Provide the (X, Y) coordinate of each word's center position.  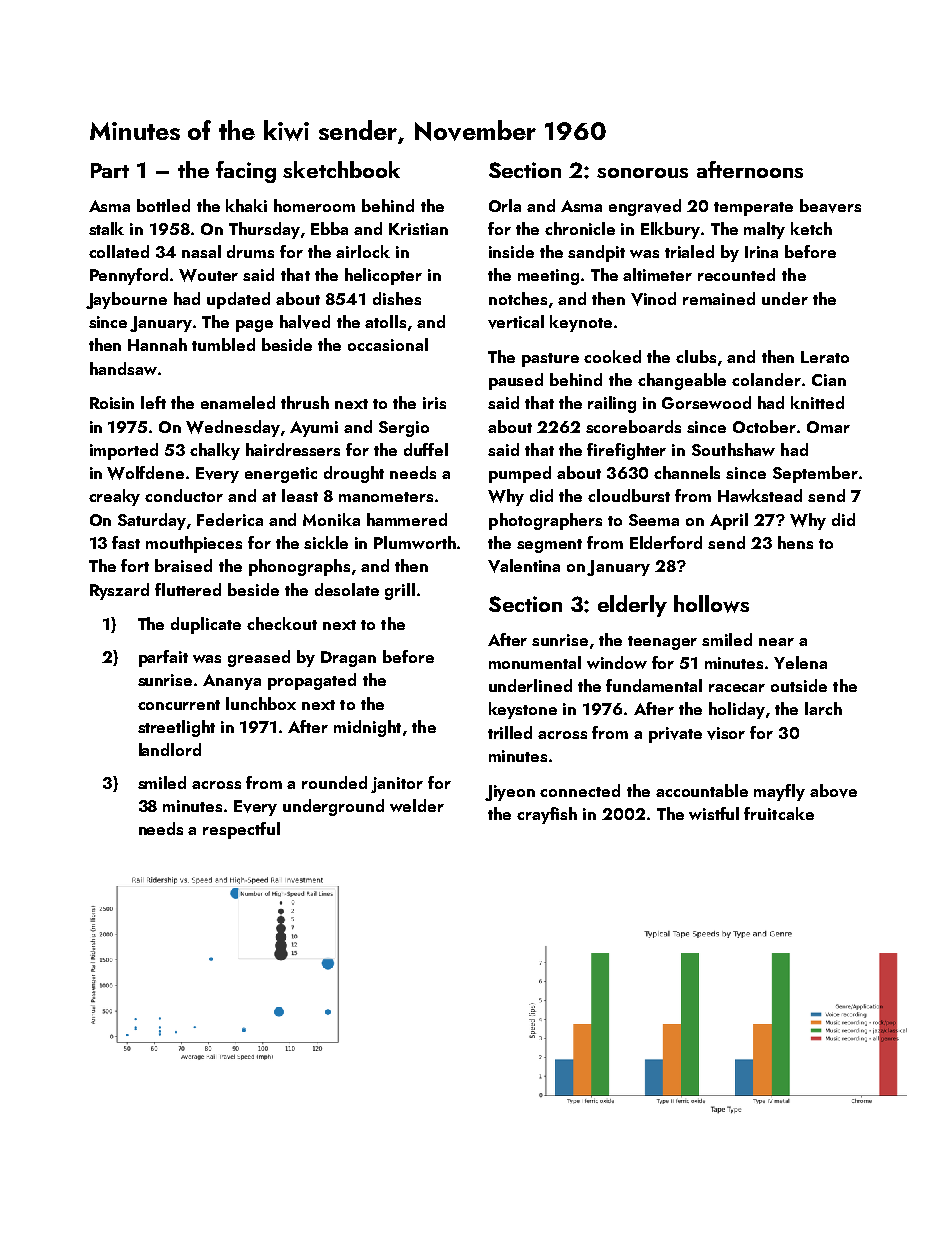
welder (417, 805)
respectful (241, 830)
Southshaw (733, 449)
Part (110, 170)
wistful (714, 813)
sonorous (642, 173)
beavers (830, 206)
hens (795, 542)
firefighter (626, 451)
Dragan (348, 659)
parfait (163, 658)
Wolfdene (145, 473)
